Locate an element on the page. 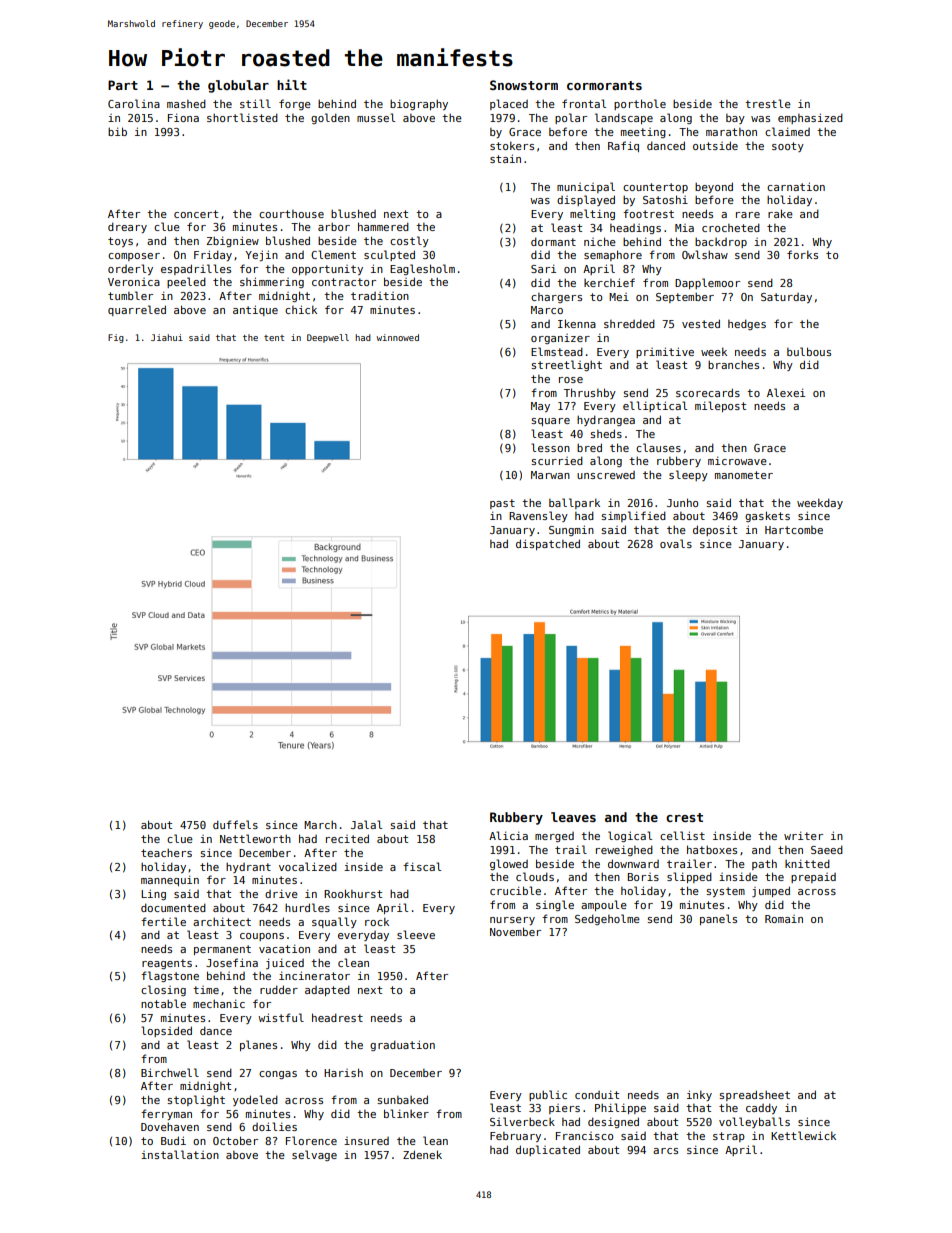  Alexei is located at coordinates (786, 392).
